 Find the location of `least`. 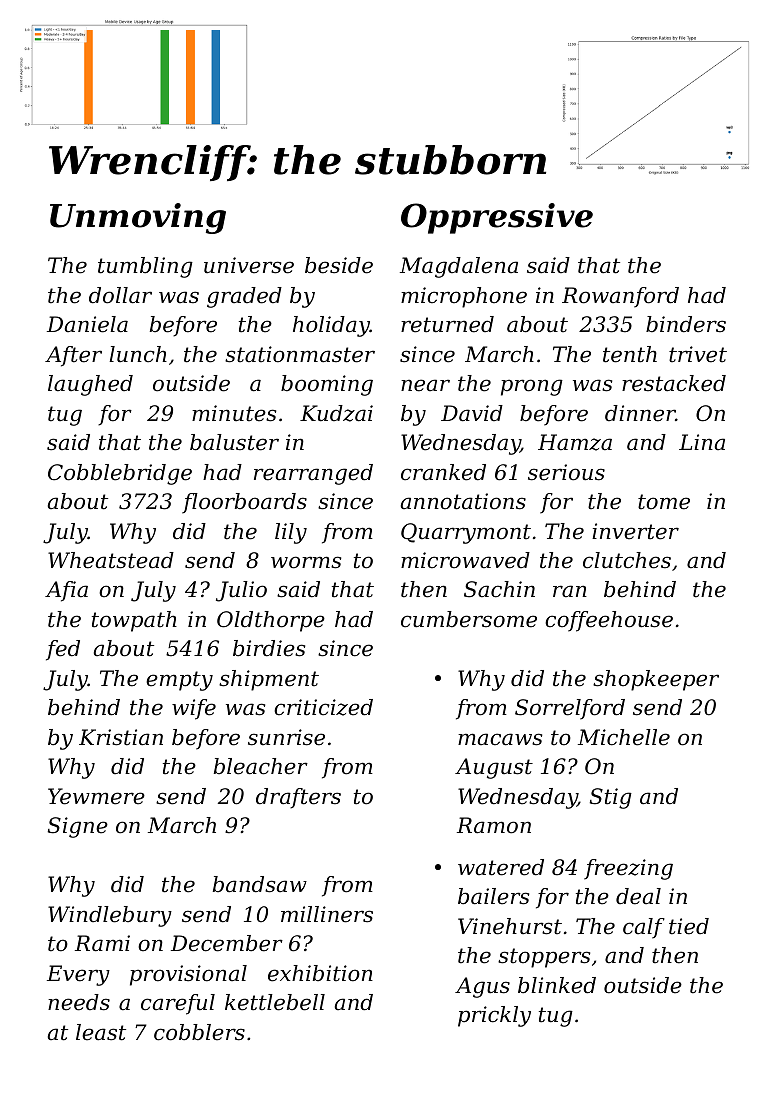

least is located at coordinates (101, 1032).
